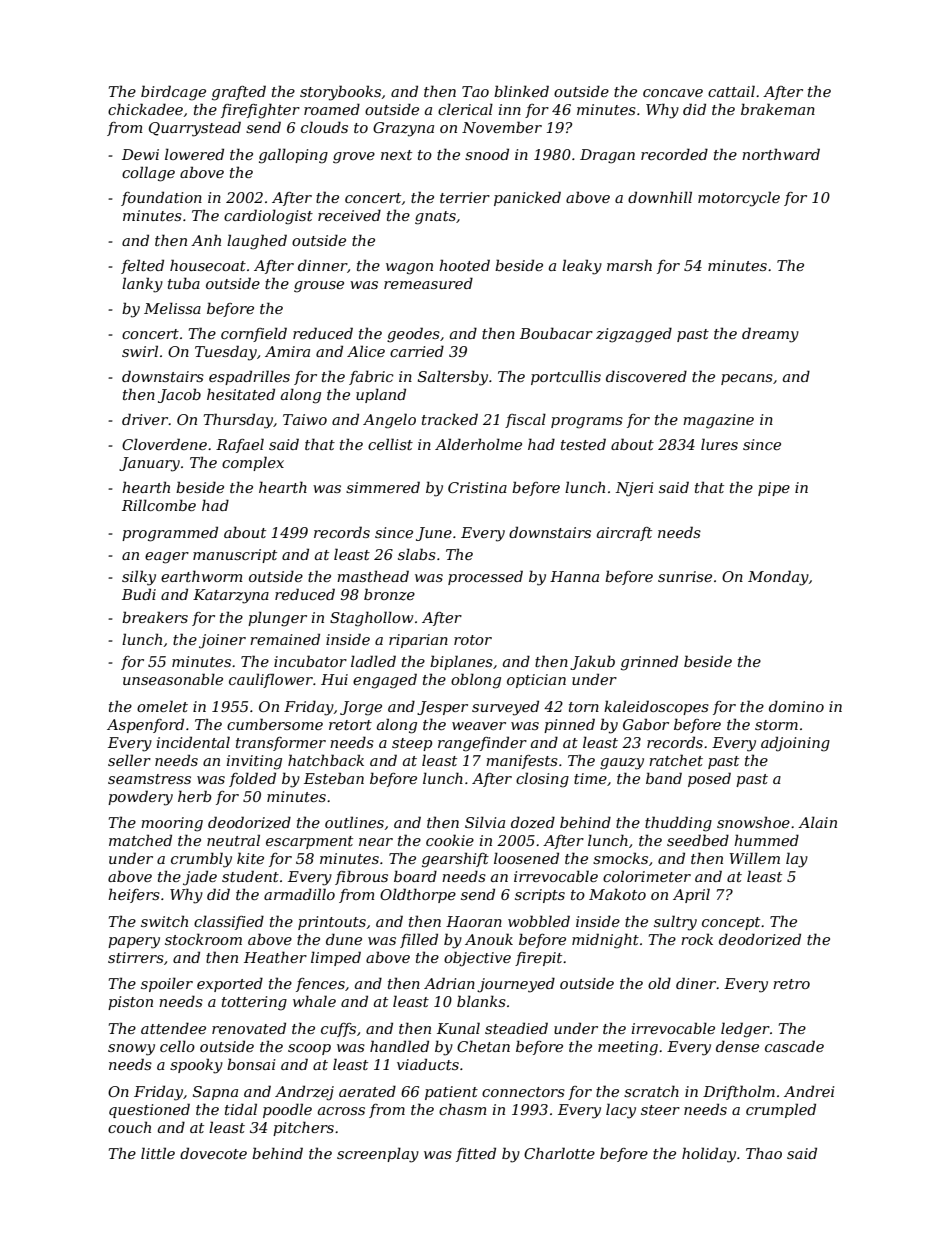  What do you see at coordinates (173, 93) in the screenshot?
I see `birdcage` at bounding box center [173, 93].
